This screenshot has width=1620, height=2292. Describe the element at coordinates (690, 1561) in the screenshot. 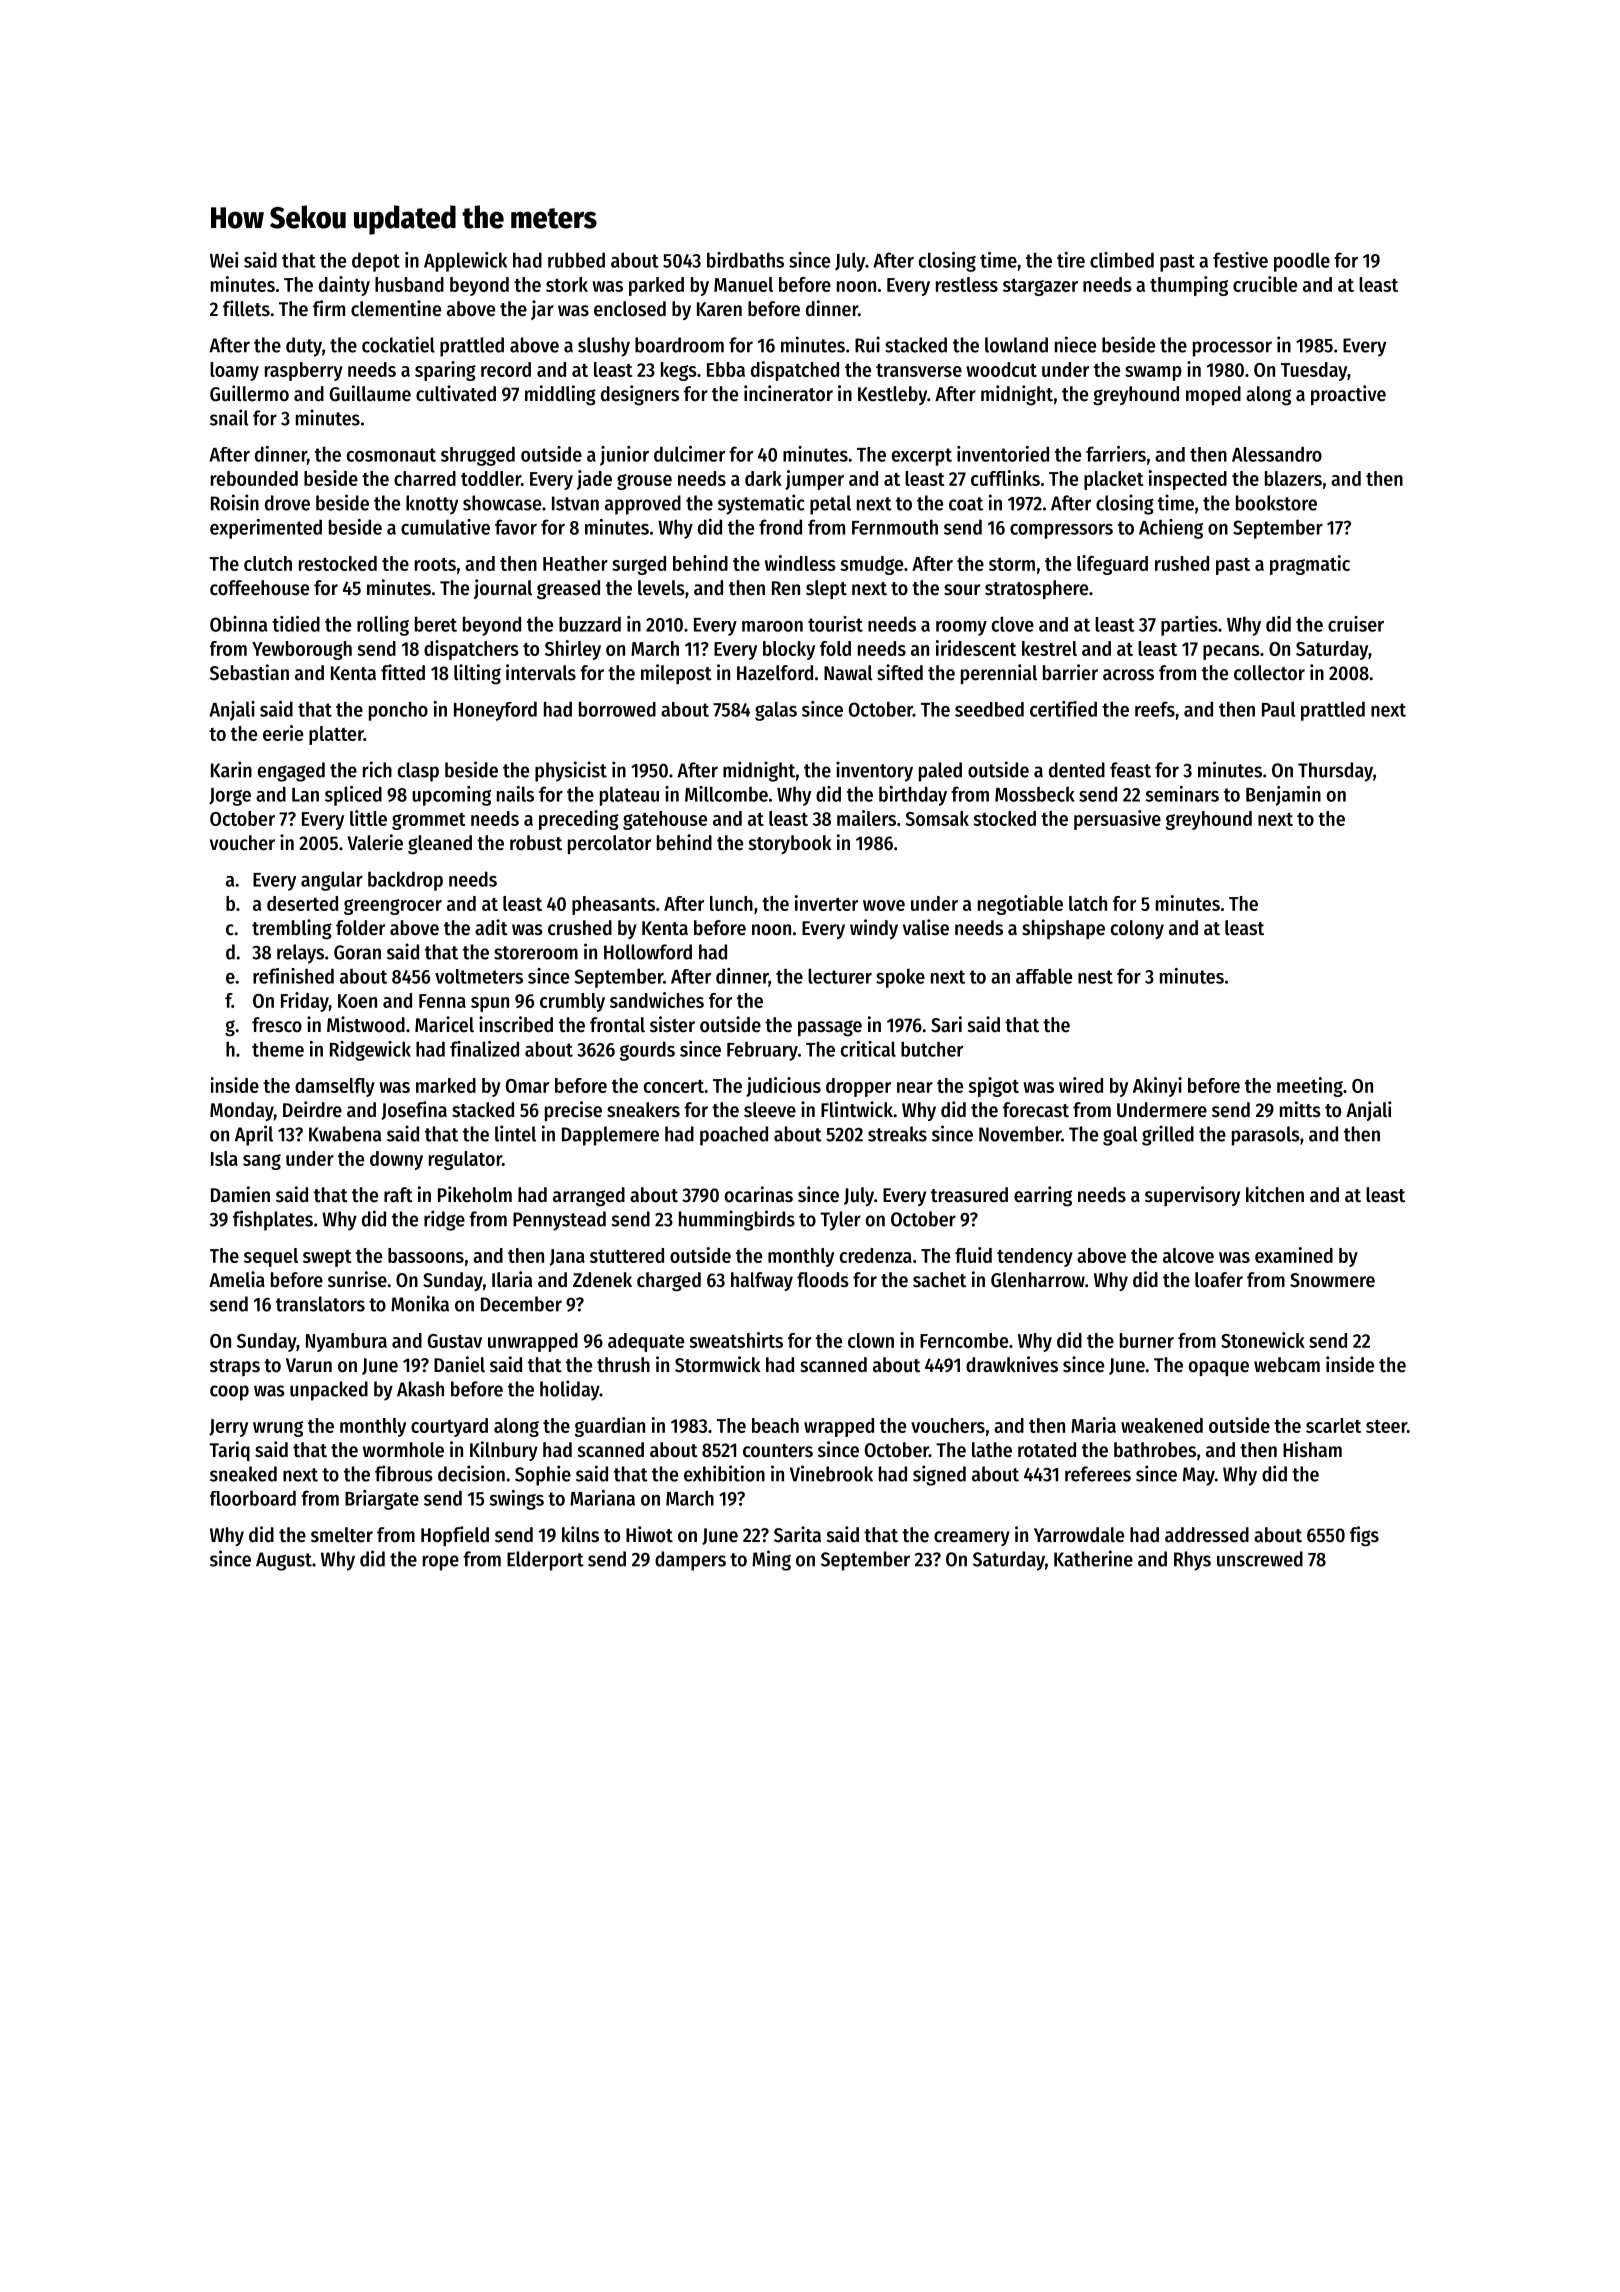

I see `dampers` at that location.
